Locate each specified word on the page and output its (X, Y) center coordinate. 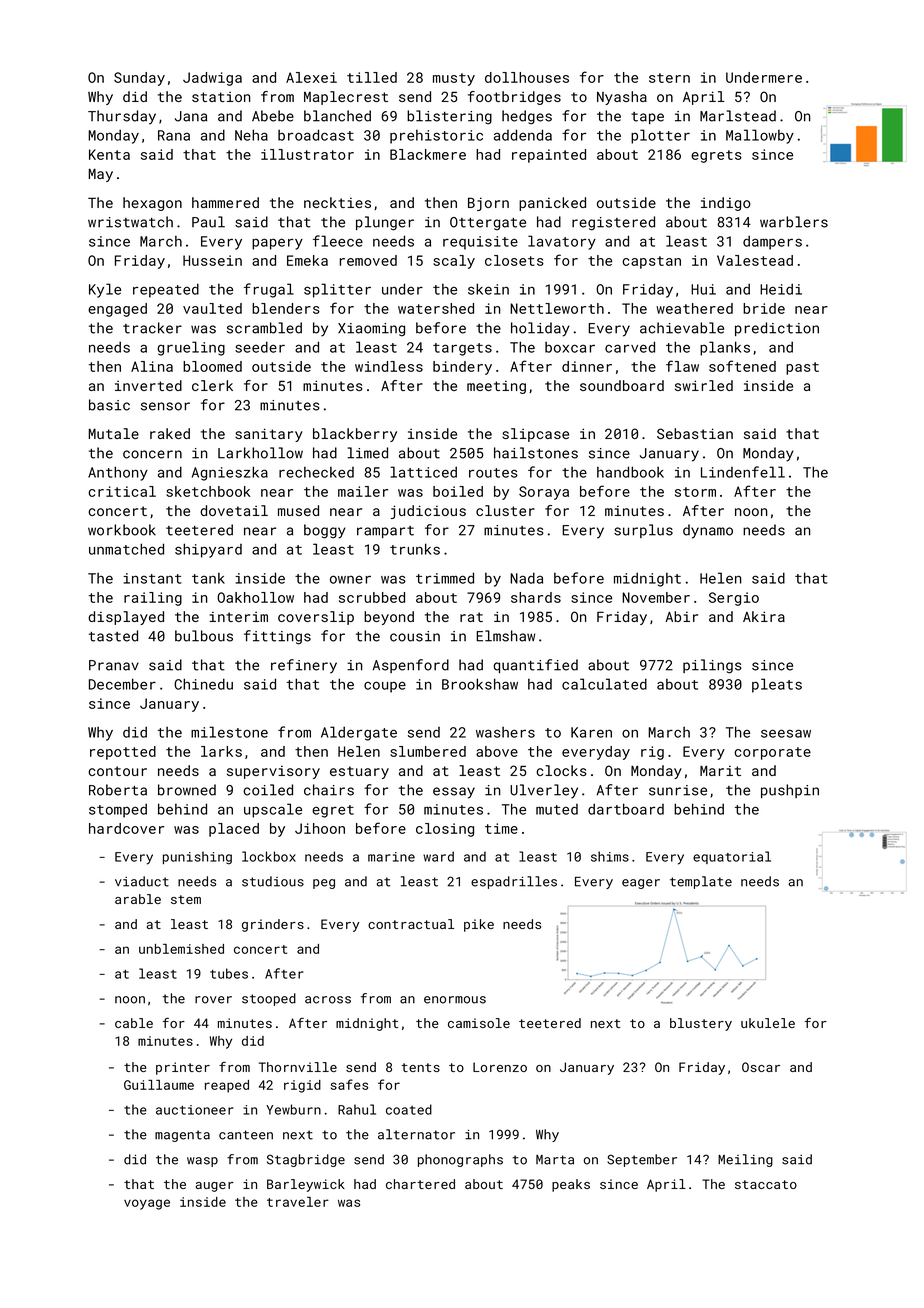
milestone (229, 732)
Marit (720, 771)
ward (438, 856)
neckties (337, 202)
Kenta (109, 154)
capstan (651, 262)
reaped (227, 1086)
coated (409, 1109)
